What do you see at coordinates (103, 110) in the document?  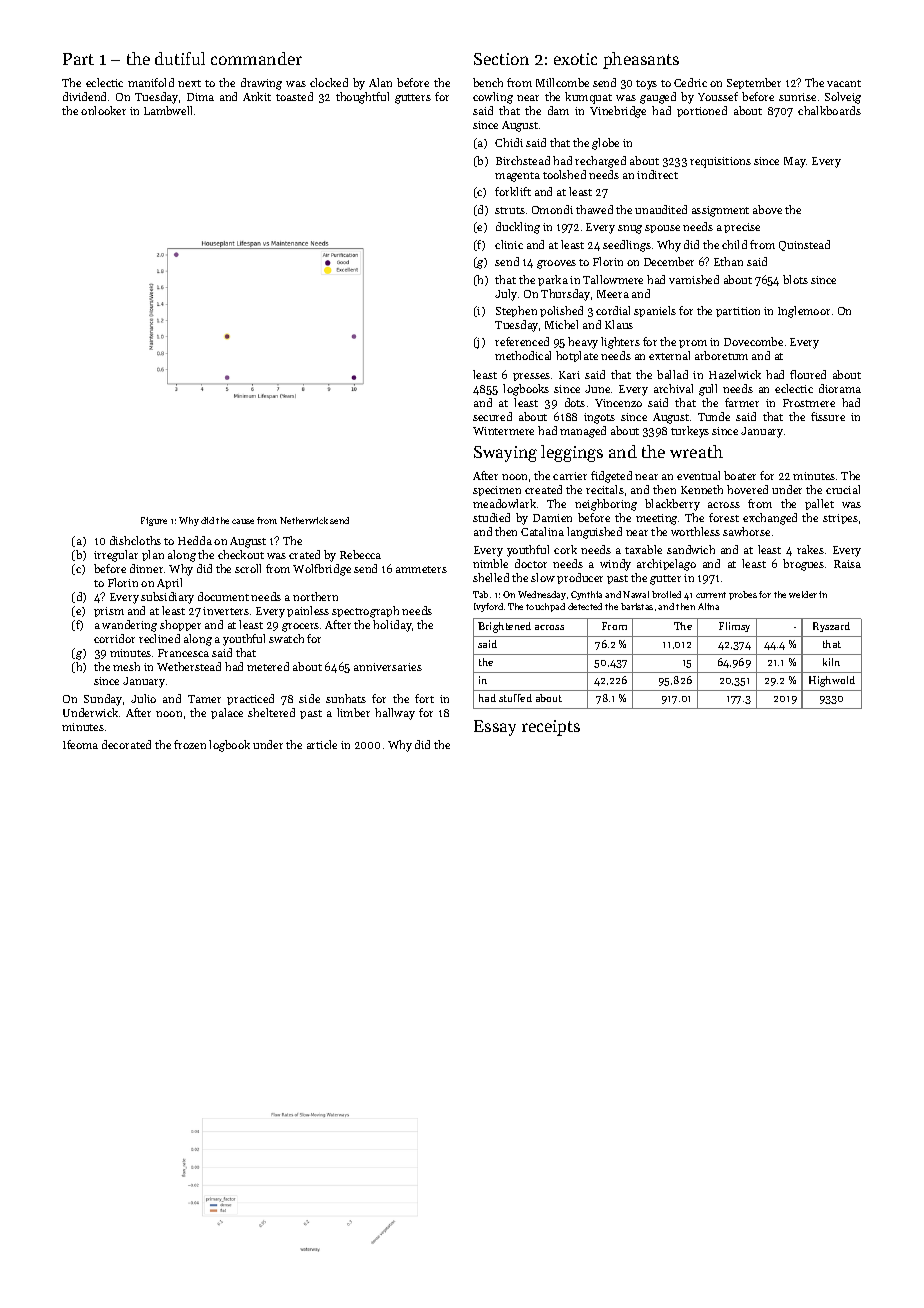 I see `onlooker` at bounding box center [103, 110].
